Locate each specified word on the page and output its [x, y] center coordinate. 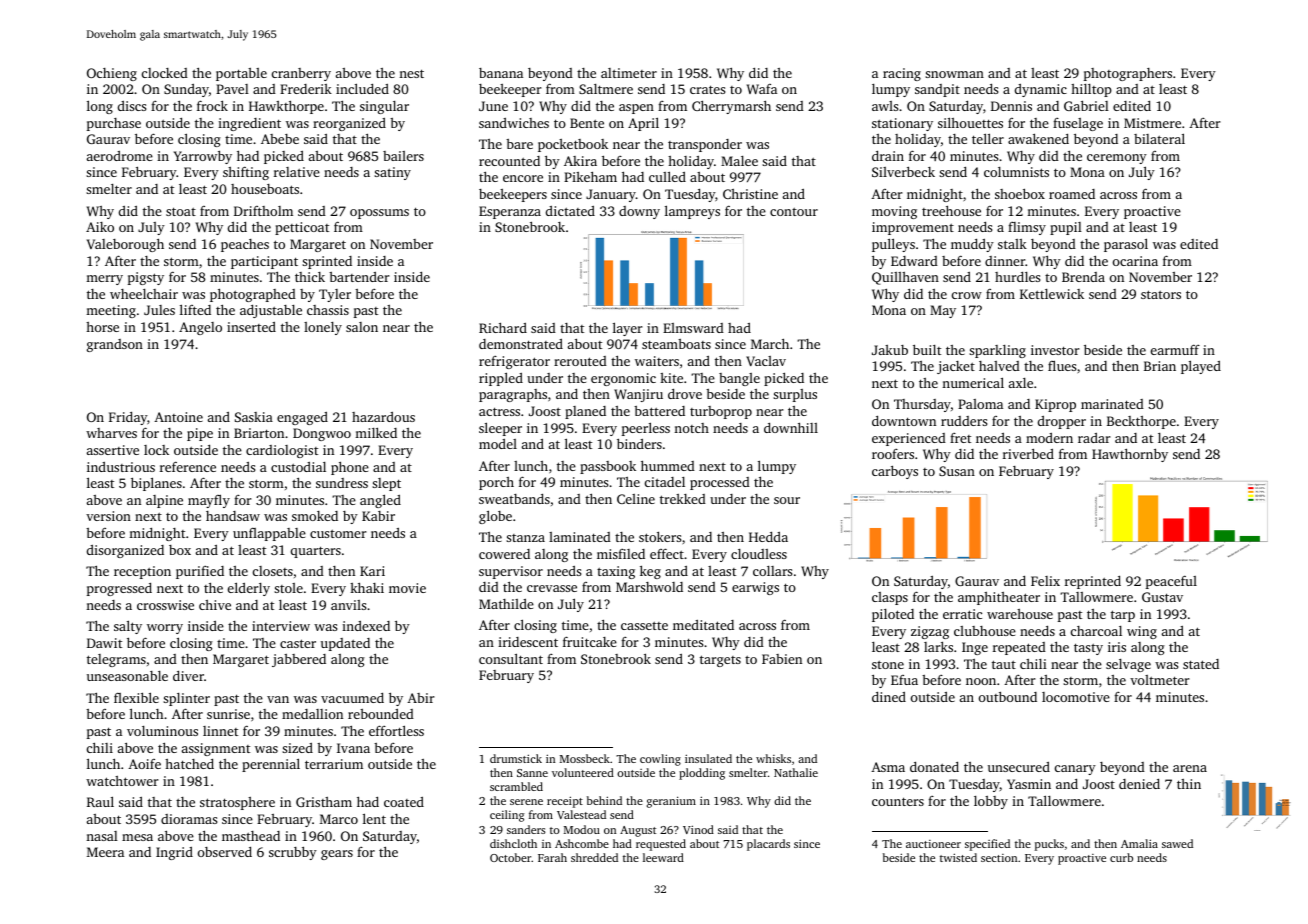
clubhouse [985, 631]
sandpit [937, 90]
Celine [636, 499]
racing [902, 74]
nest [411, 73]
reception [142, 572]
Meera [105, 852]
